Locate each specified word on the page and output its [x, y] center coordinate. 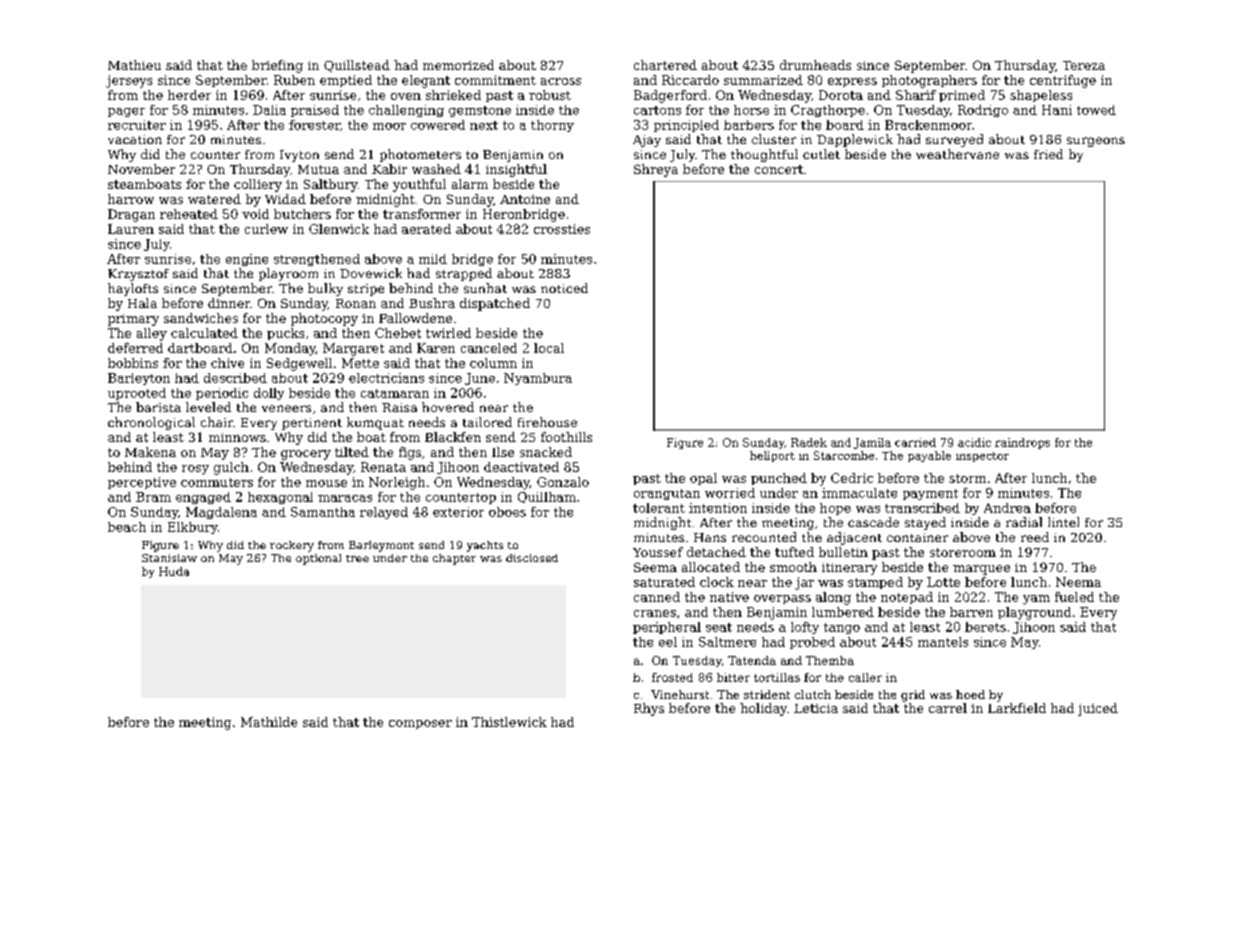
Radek [809, 442]
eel [668, 642]
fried [1048, 154]
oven [406, 96]
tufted [794, 552]
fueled [1074, 597]
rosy [195, 470]
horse [751, 110]
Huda [174, 571]
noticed [564, 288]
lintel [1063, 522]
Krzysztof [138, 275]
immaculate [859, 493]
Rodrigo [983, 111]
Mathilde [269, 722]
